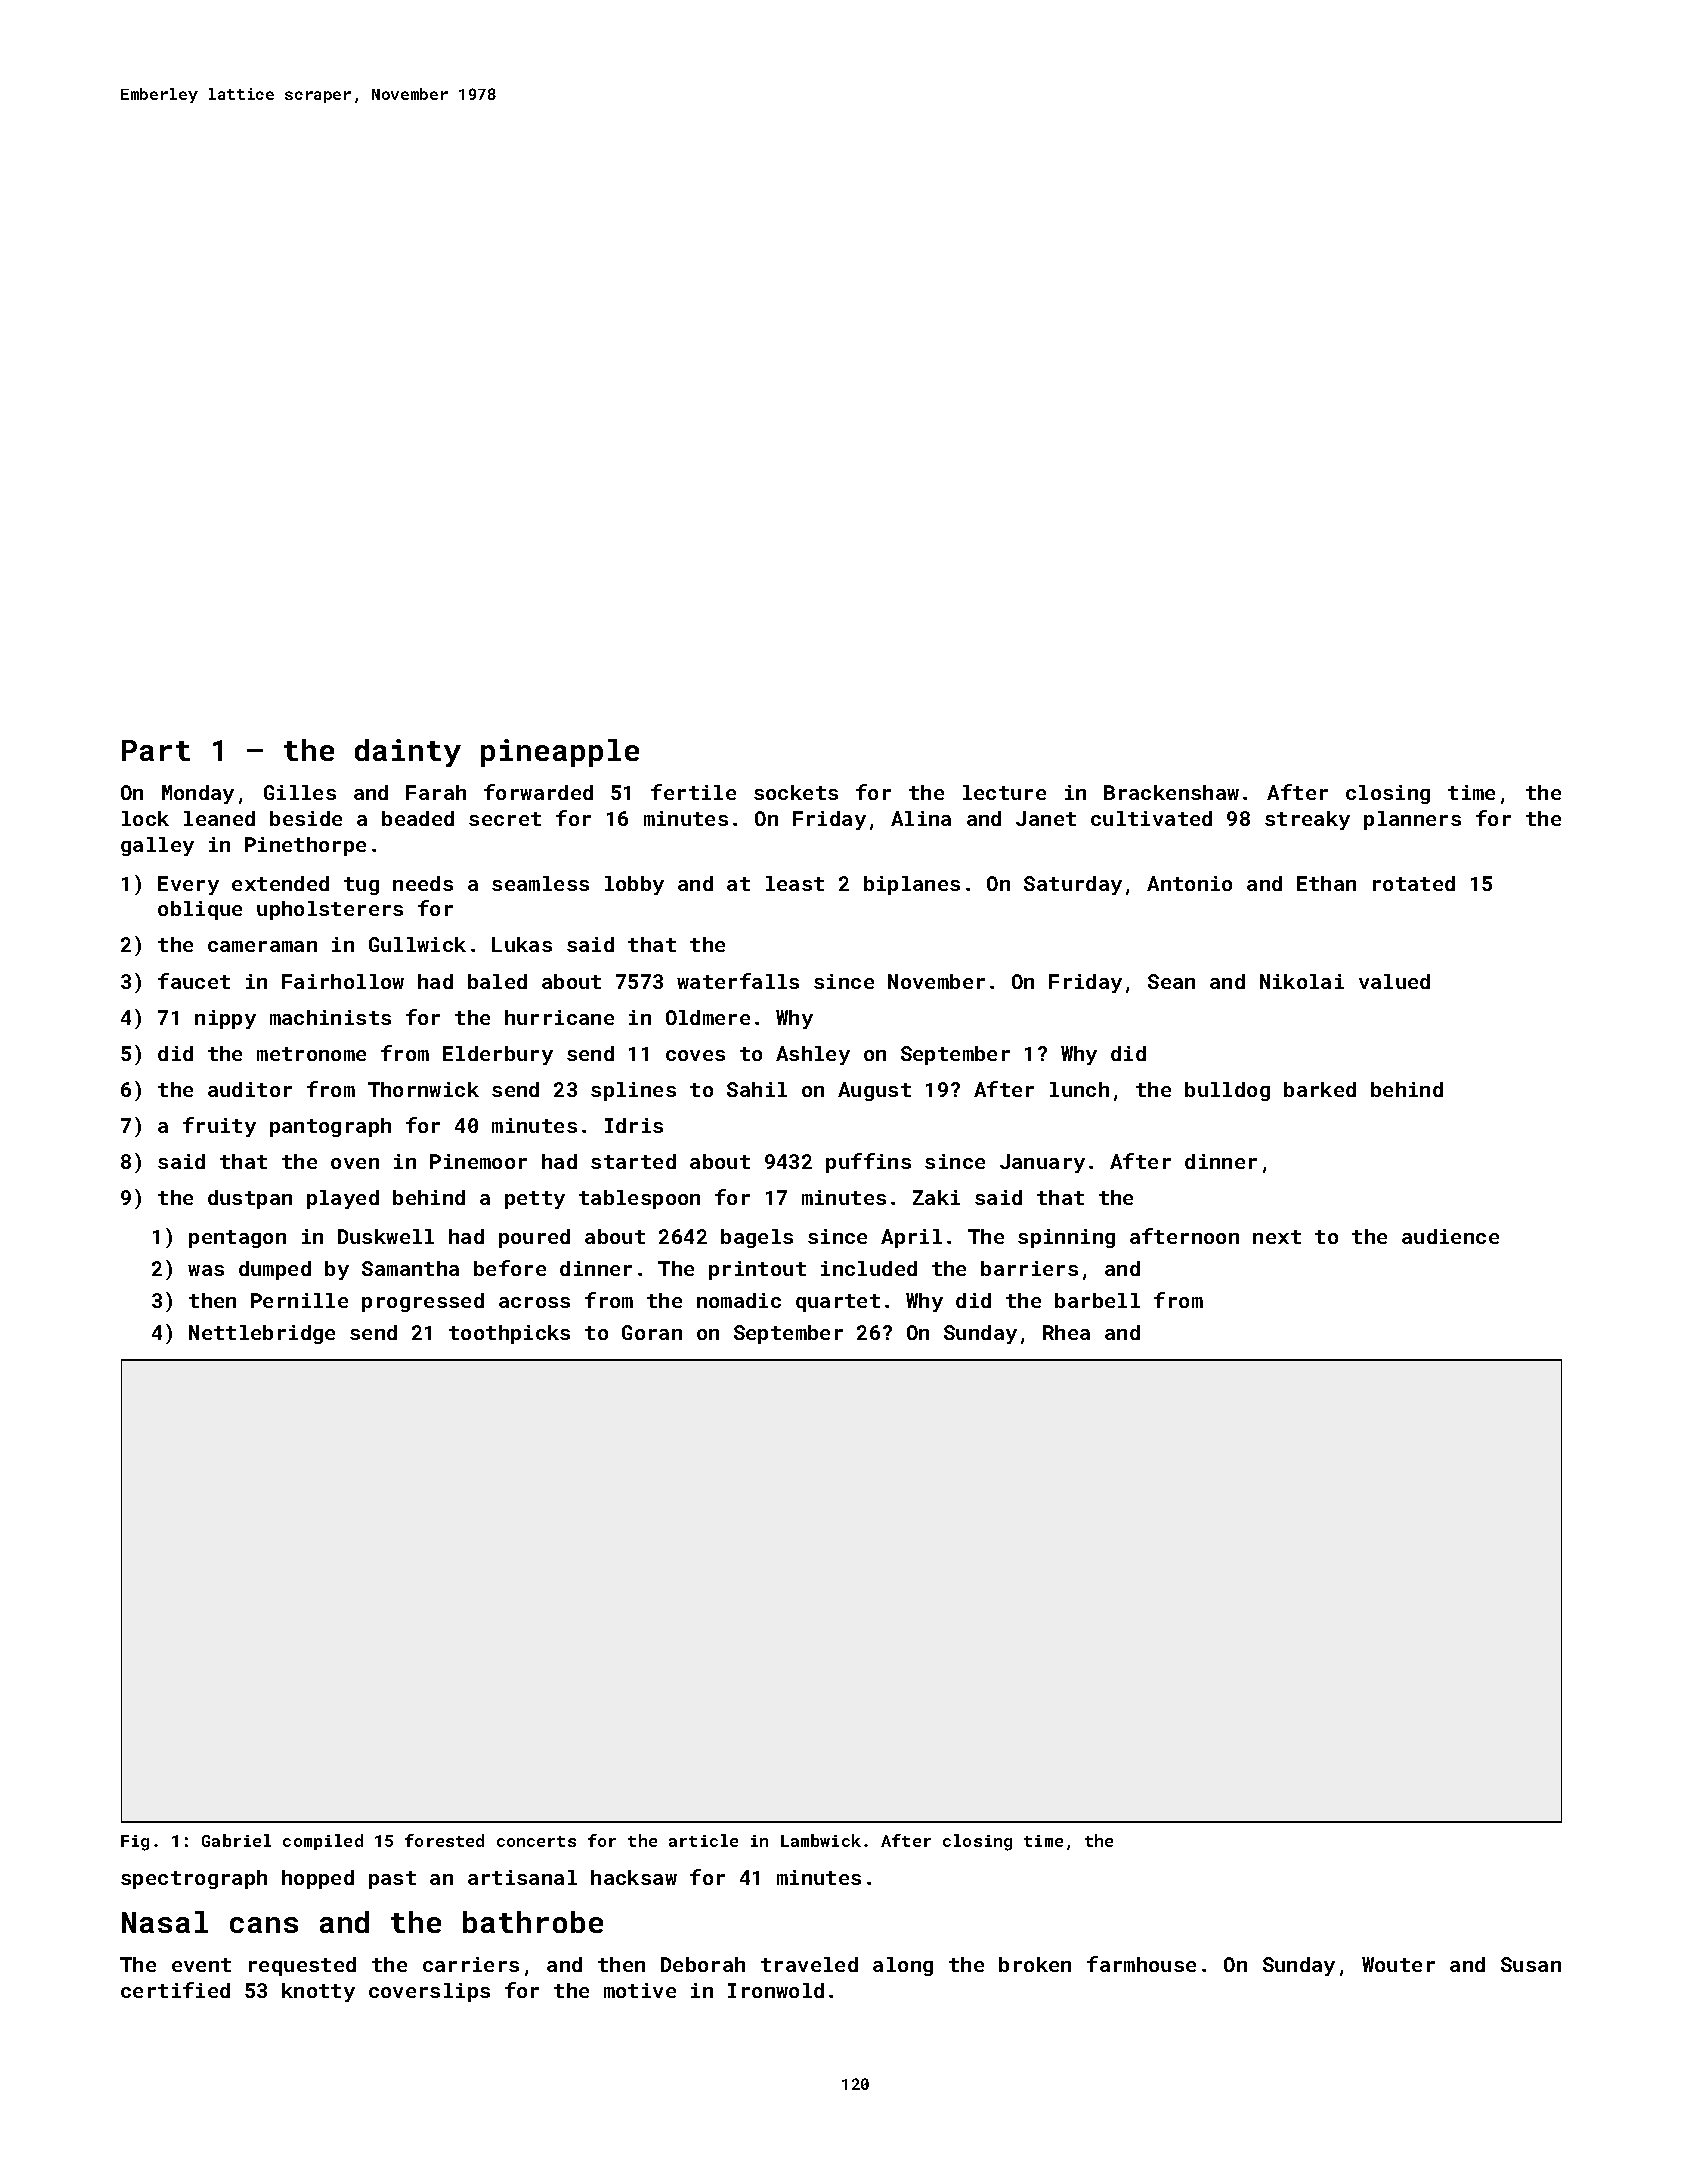 The height and width of the page is (2178, 1683). What do you see at coordinates (821, 1840) in the page?
I see `Lambwick` at bounding box center [821, 1840].
